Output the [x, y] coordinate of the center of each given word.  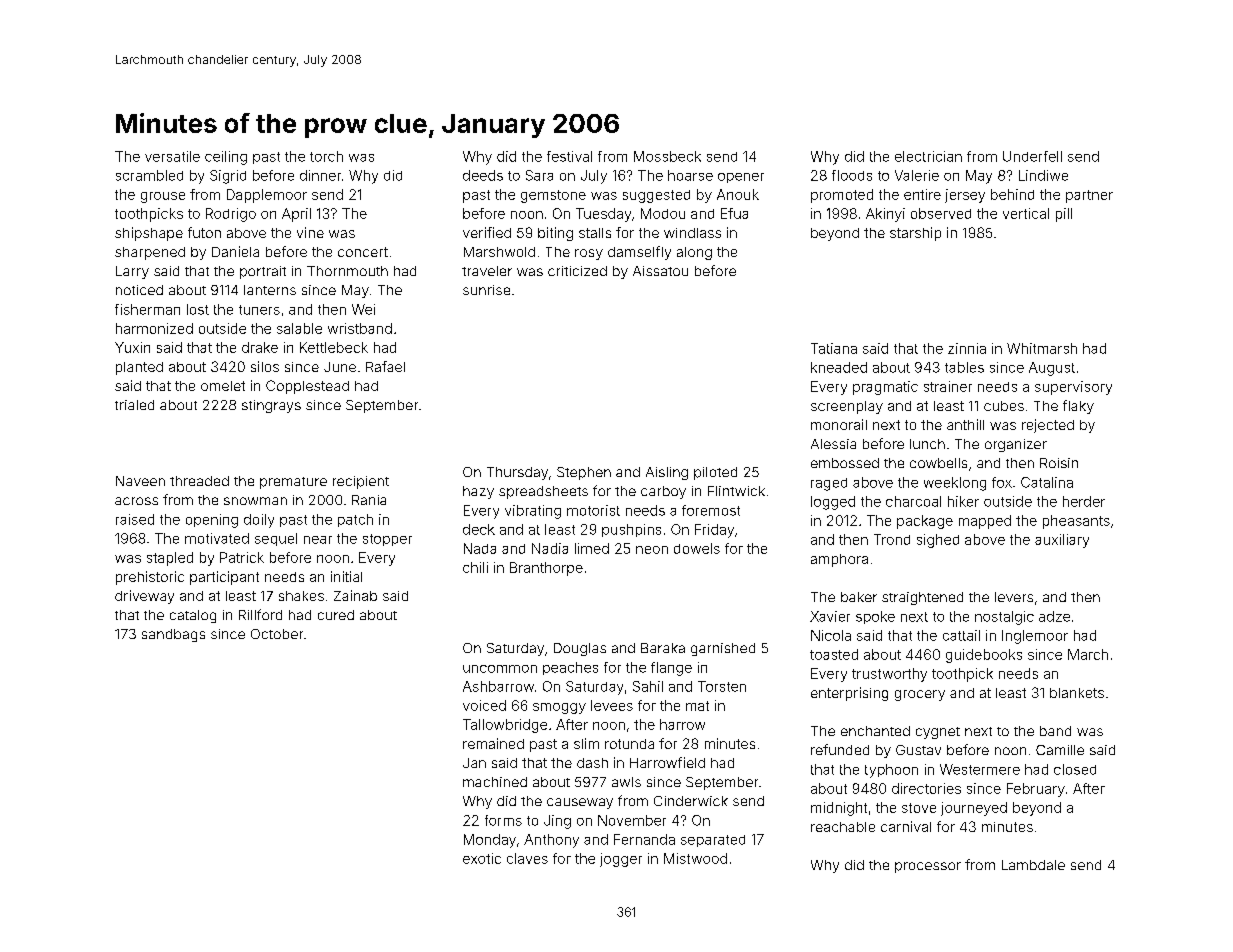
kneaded [839, 367]
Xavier [830, 616]
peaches [570, 668]
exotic [482, 858]
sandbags [173, 635]
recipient [361, 482]
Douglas [580, 649]
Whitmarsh [1042, 348]
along [694, 253]
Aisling [667, 473]
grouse [163, 197]
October [277, 634]
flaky [1078, 407]
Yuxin [132, 347]
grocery [920, 695]
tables [964, 367]
